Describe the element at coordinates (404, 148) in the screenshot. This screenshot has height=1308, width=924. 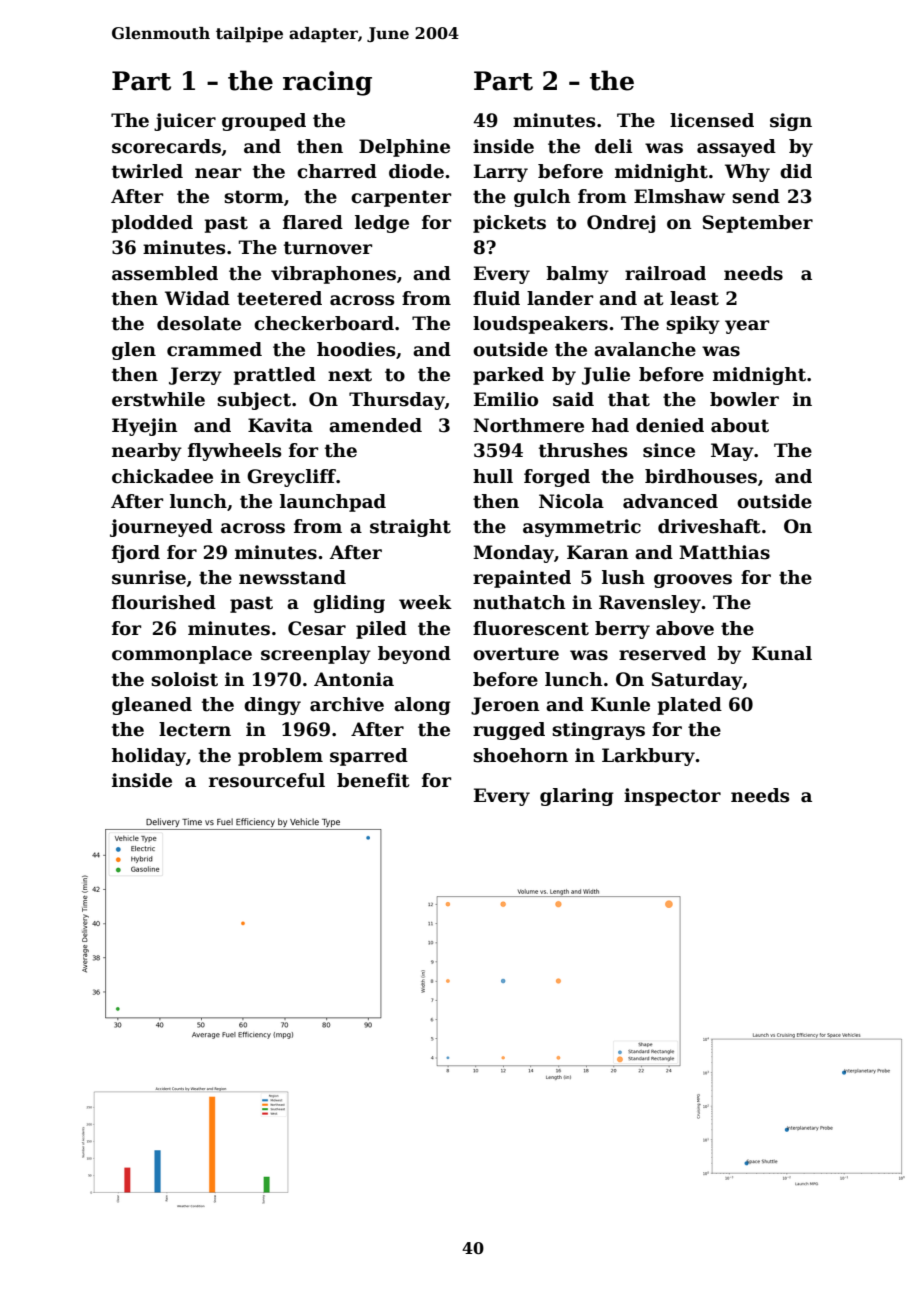
I see `Delphine` at that location.
